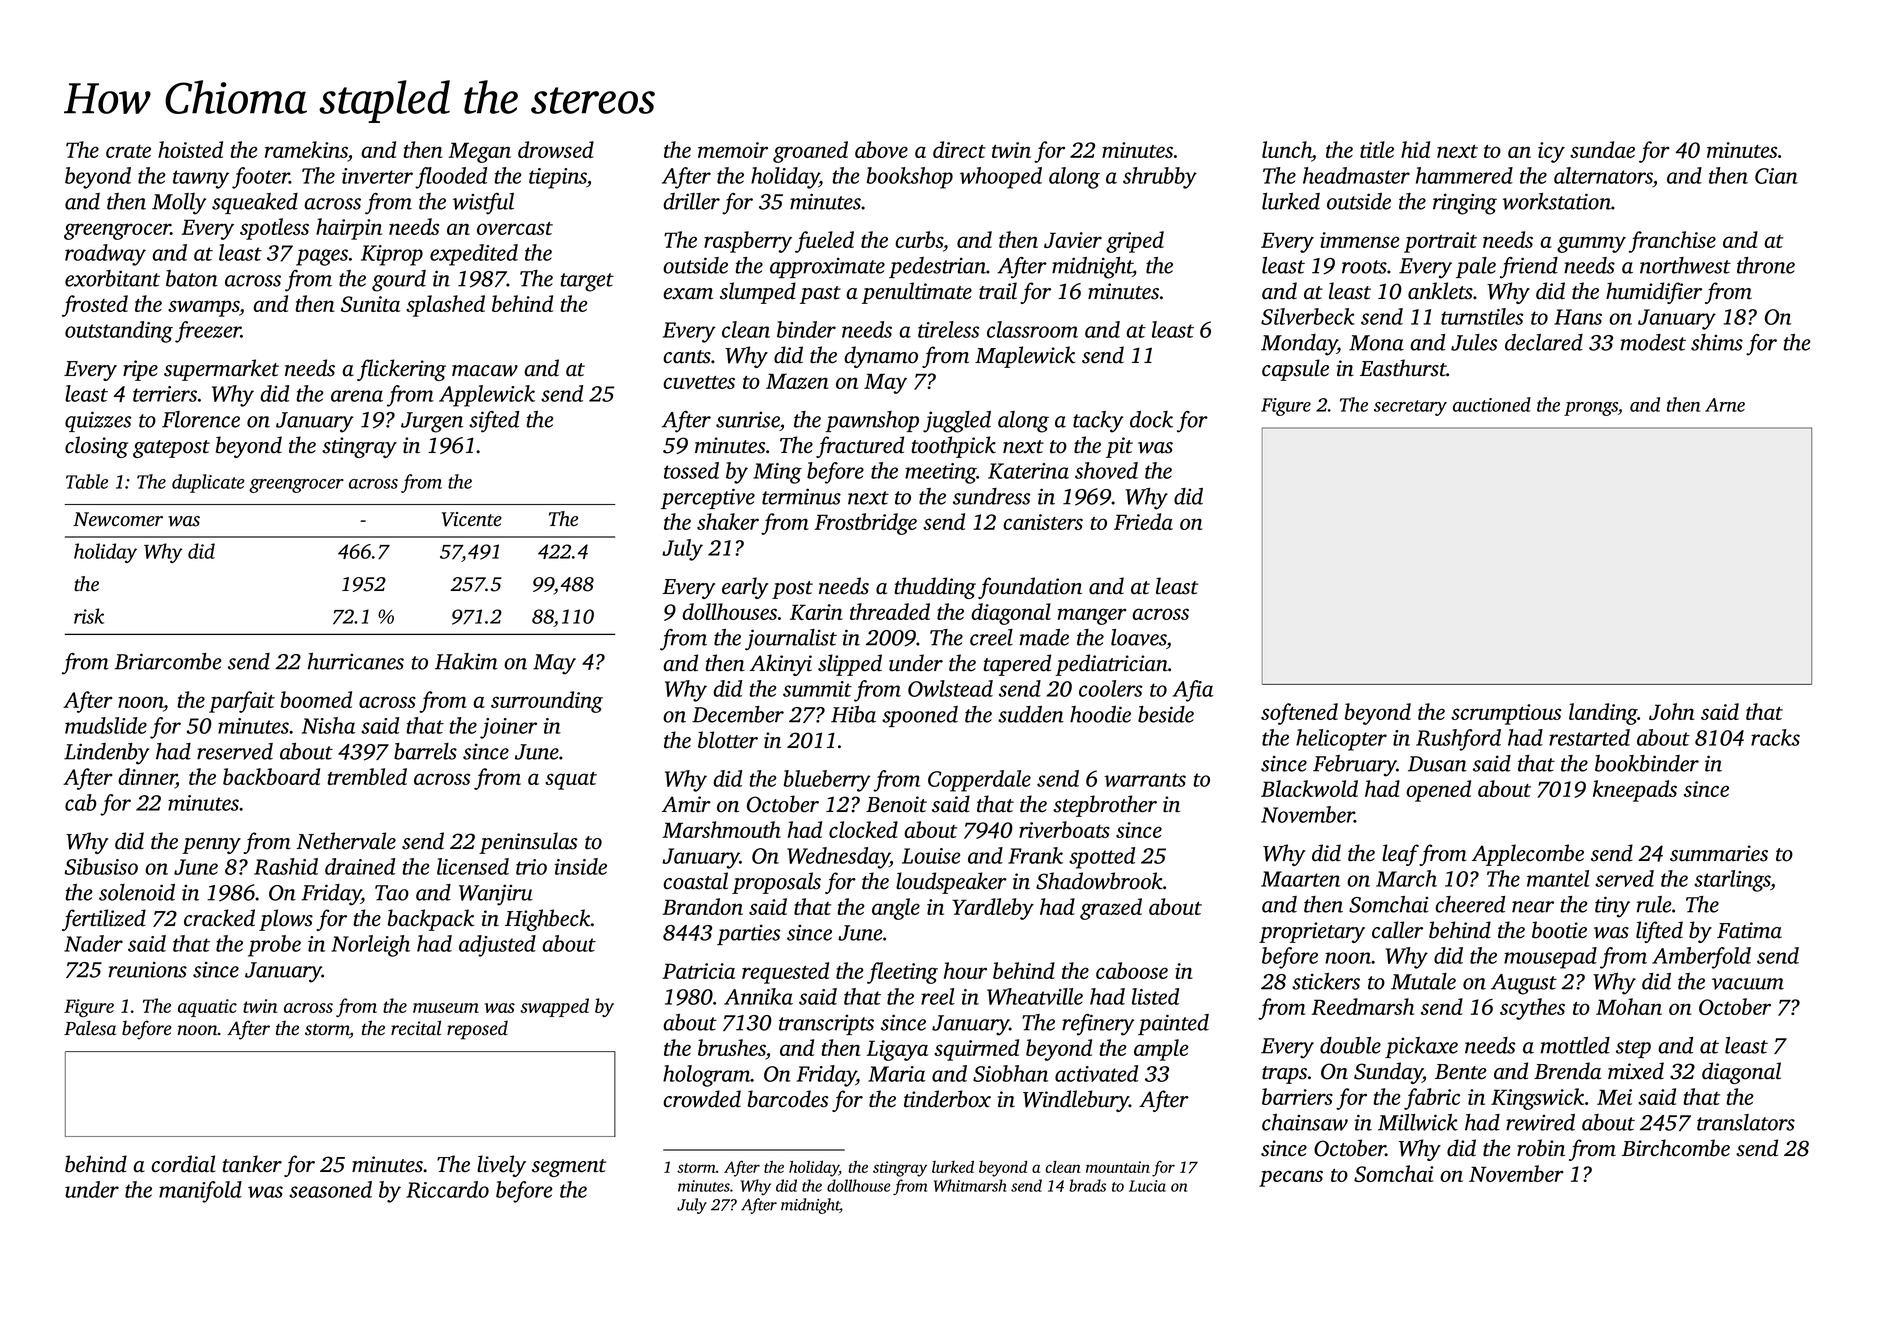 The width and height of the screenshot is (1877, 1328). I want to click on drowsed, so click(556, 149).
